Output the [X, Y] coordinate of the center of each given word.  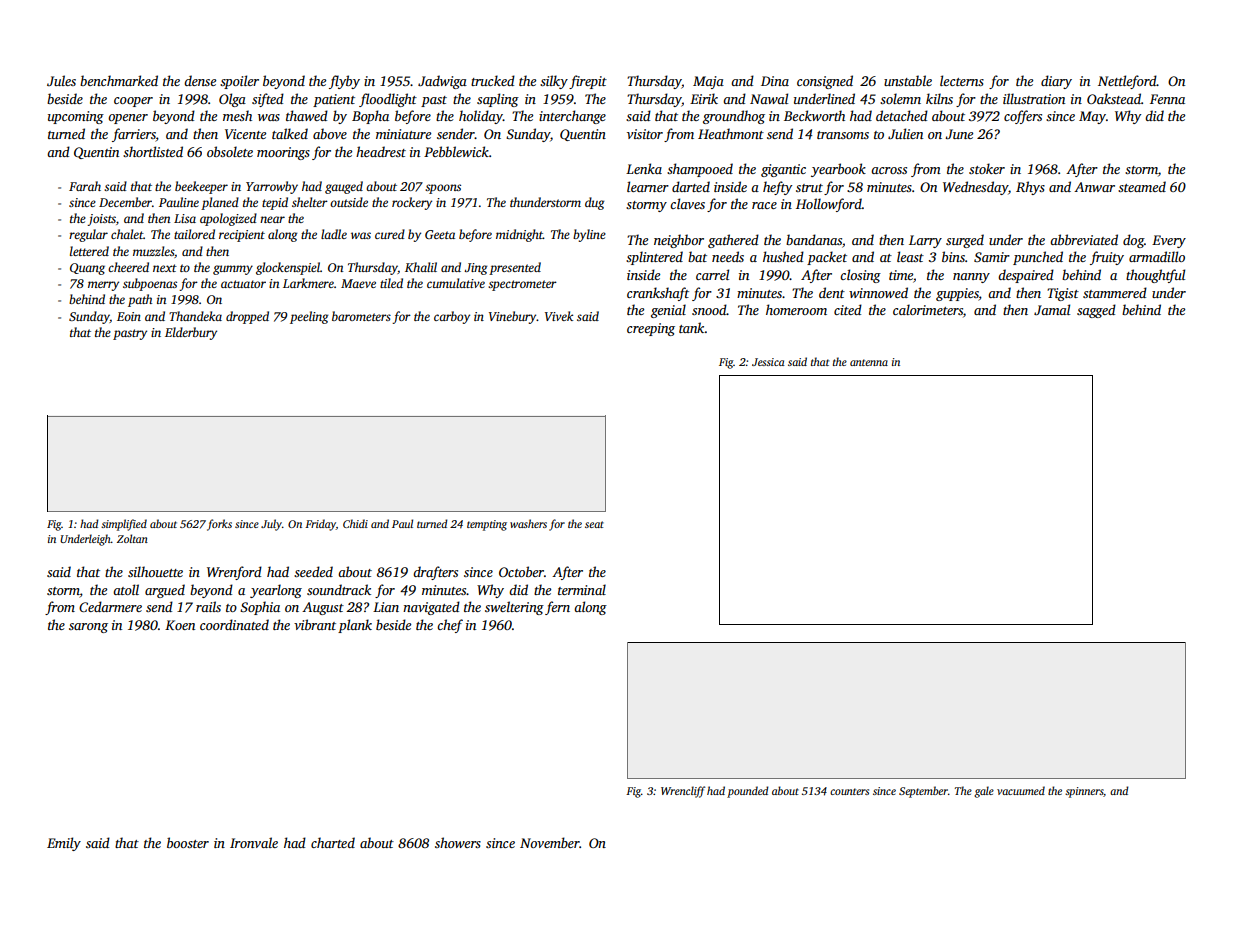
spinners [1084, 792]
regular [88, 235]
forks [219, 525]
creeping [651, 329]
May [1092, 117]
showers [458, 842]
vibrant [315, 624]
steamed [1142, 186]
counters [849, 791]
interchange [572, 117]
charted [333, 842]
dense [200, 80]
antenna [869, 362]
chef [450, 626]
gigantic [783, 170]
